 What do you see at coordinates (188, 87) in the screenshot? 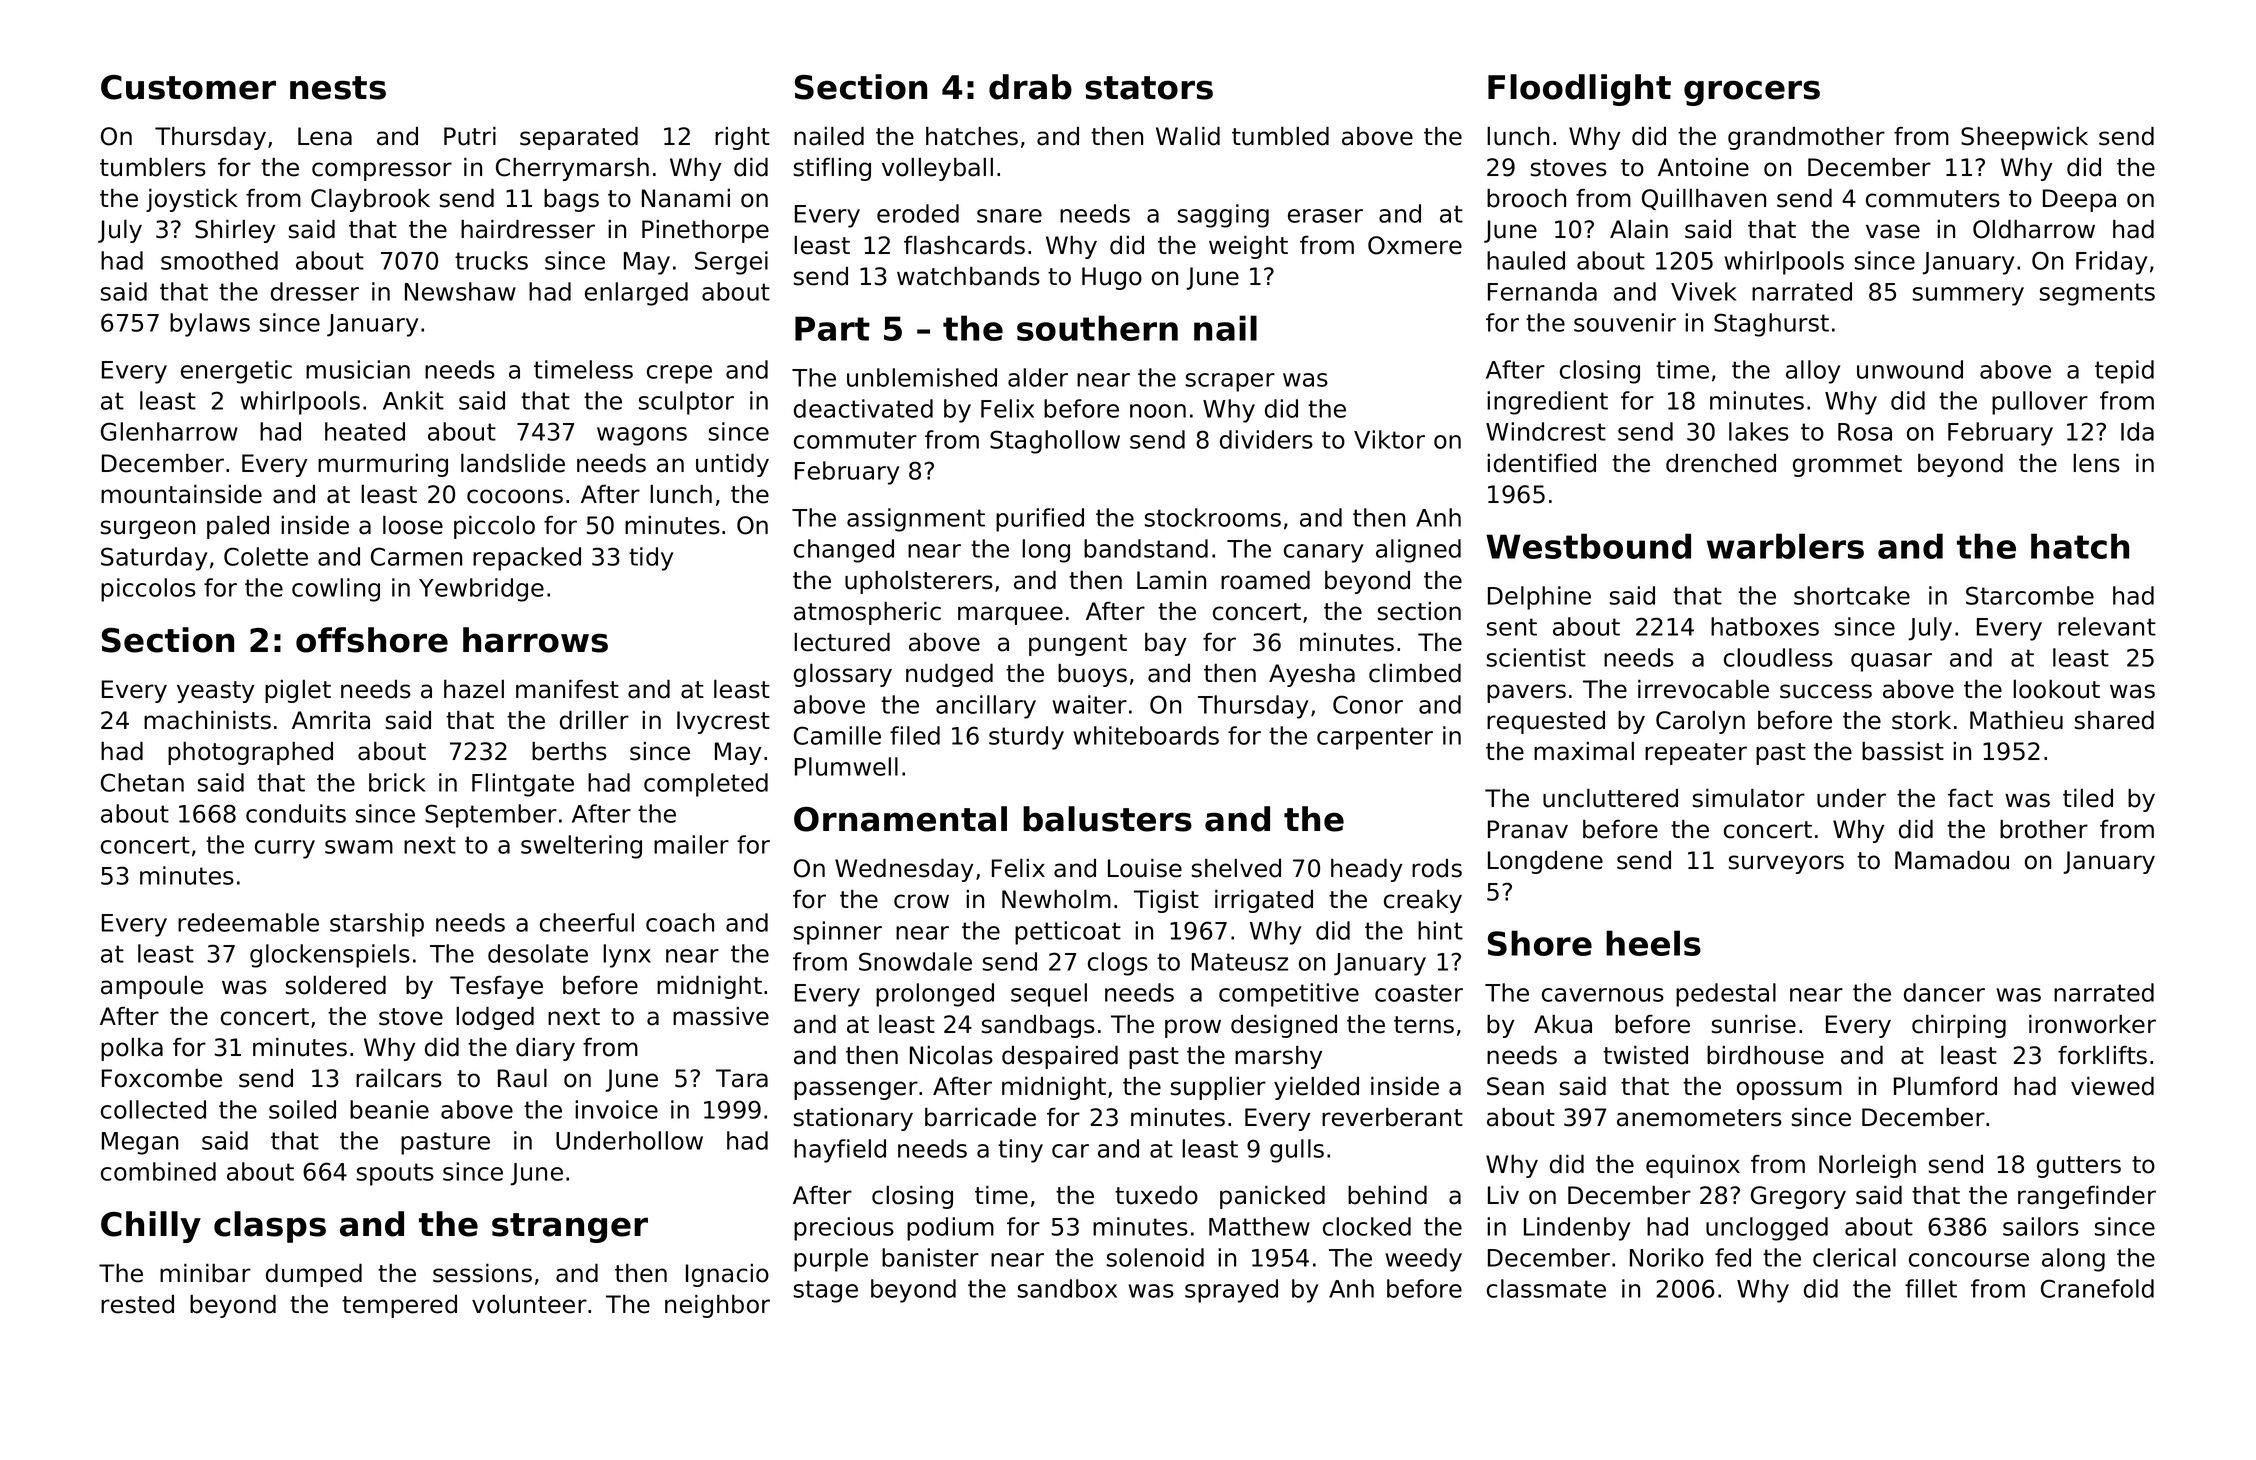
I see `Customer` at bounding box center [188, 87].
